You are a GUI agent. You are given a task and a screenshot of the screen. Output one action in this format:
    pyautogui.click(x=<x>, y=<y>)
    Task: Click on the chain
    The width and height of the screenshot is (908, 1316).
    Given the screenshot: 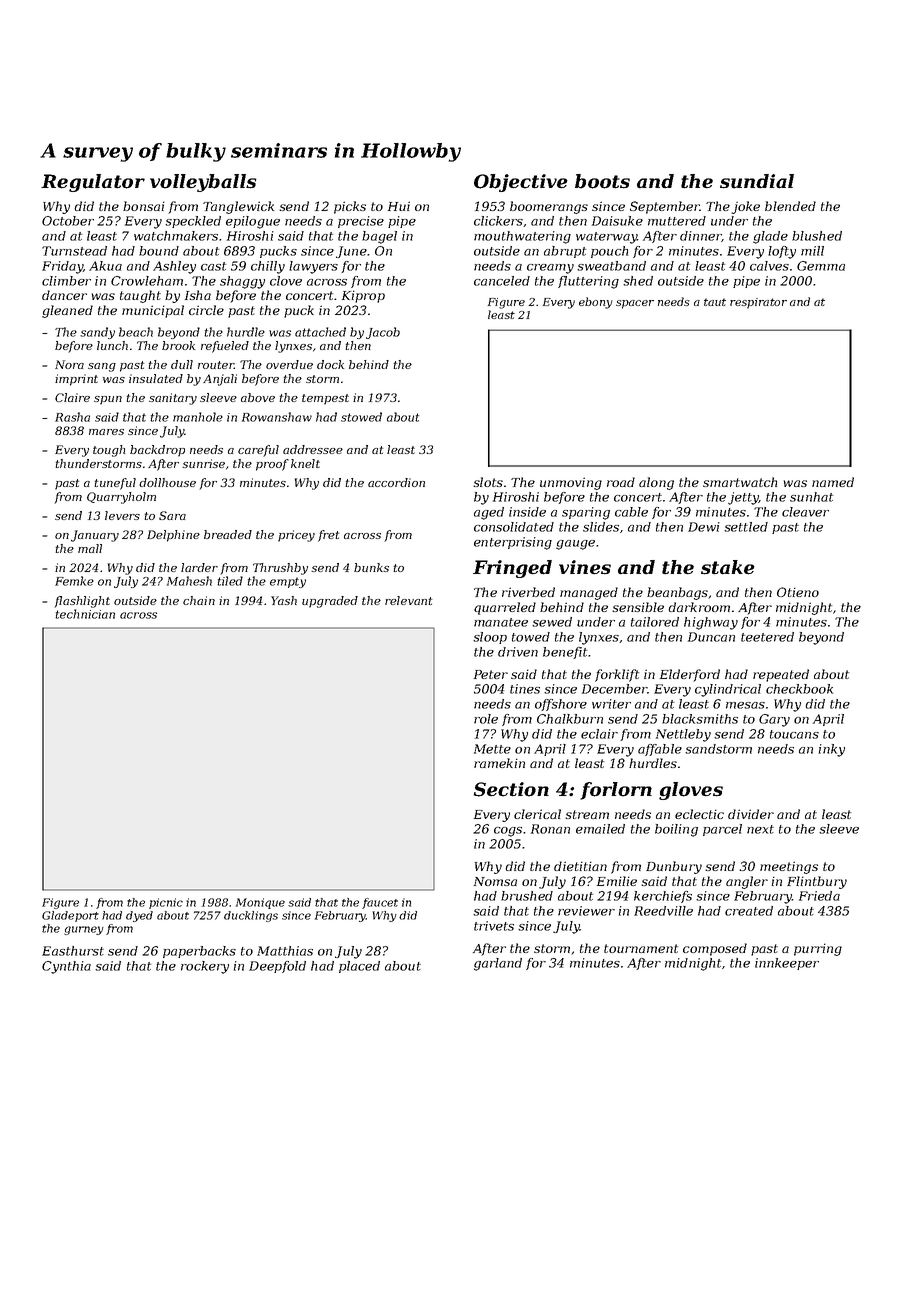 What is the action you would take?
    pyautogui.click(x=199, y=600)
